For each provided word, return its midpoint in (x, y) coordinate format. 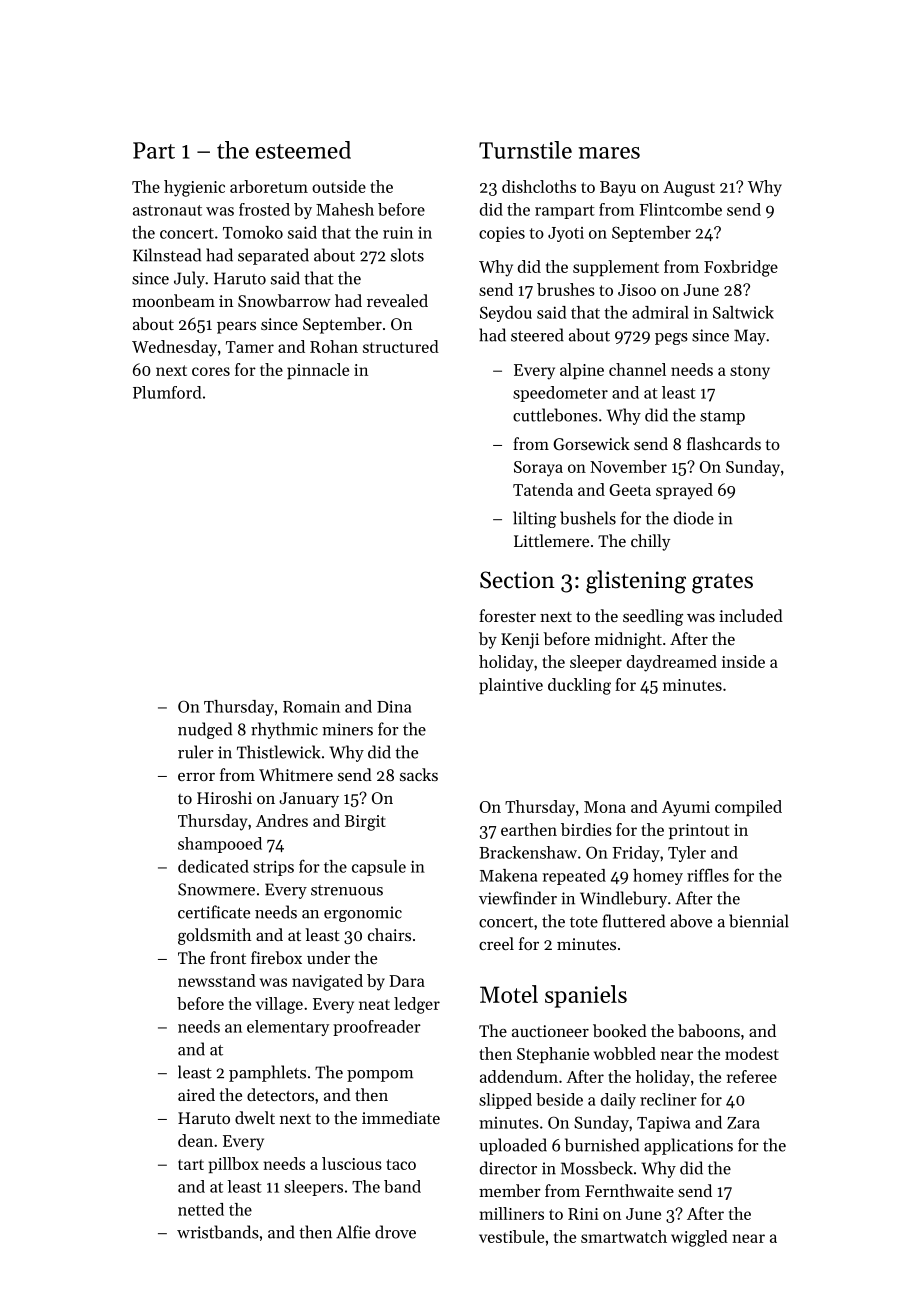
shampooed (220, 845)
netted (201, 1209)
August (689, 189)
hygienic (194, 188)
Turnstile (525, 150)
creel (496, 943)
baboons (709, 1030)
